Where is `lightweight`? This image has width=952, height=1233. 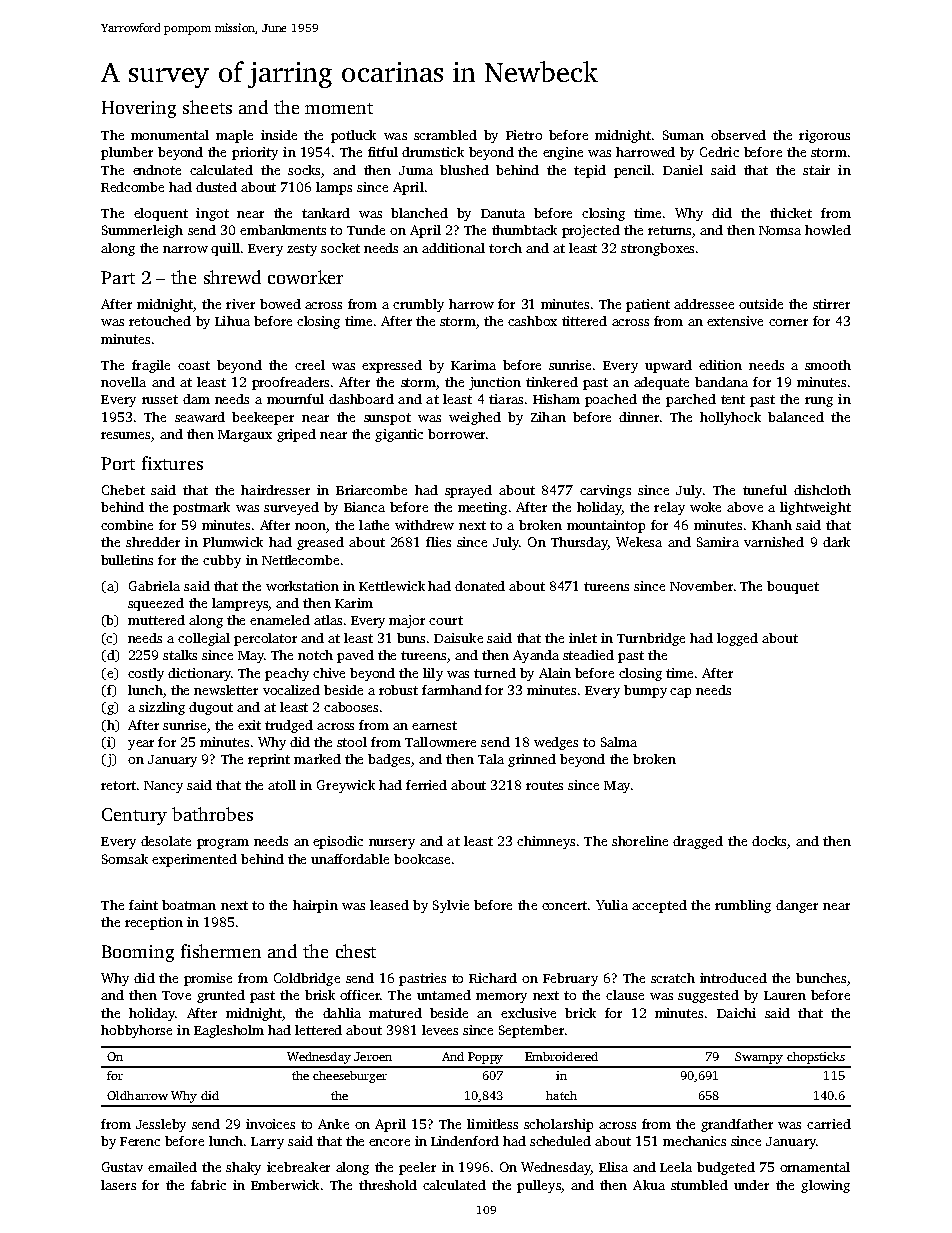 lightweight is located at coordinates (815, 508).
